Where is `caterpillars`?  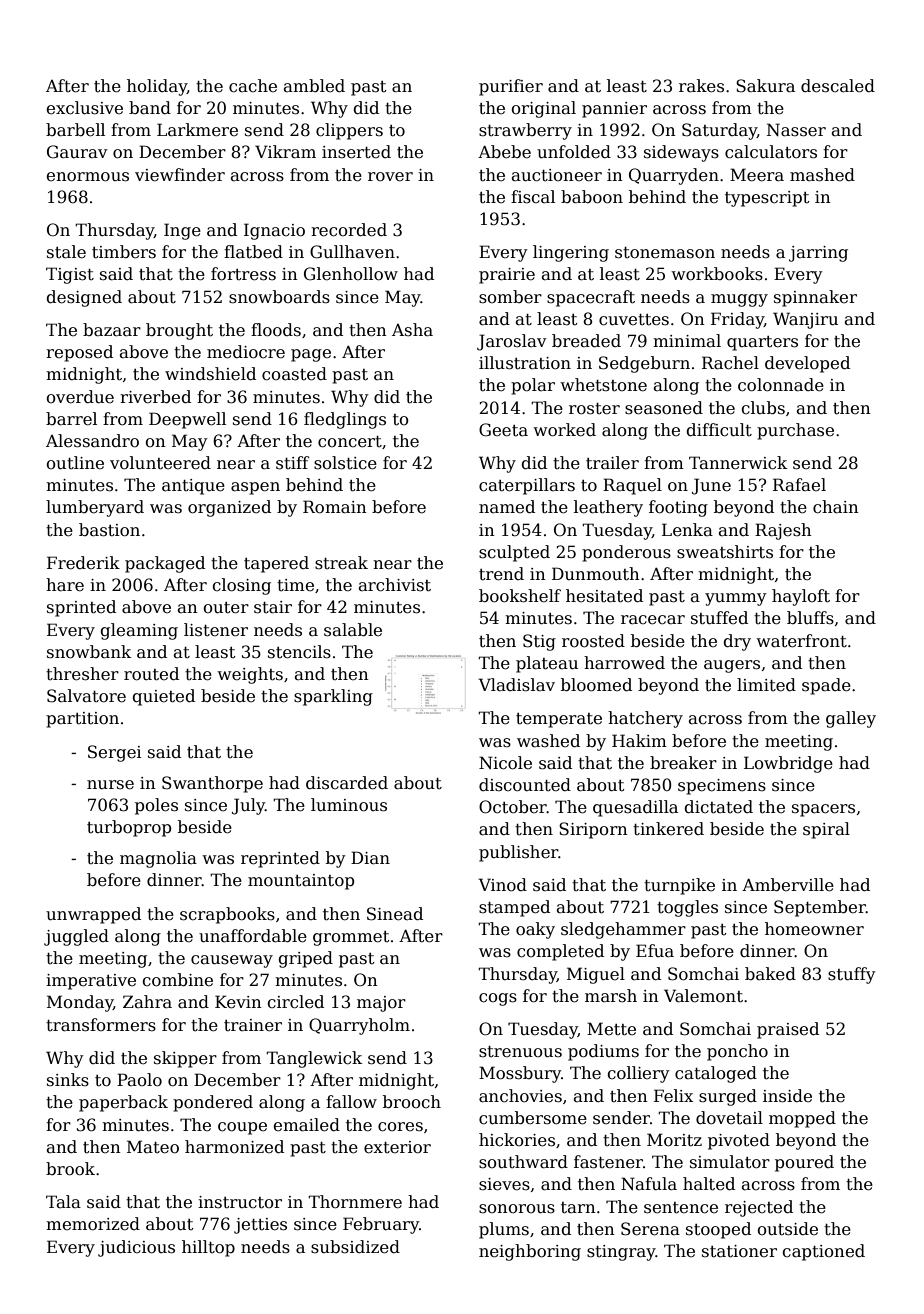 caterpillars is located at coordinates (527, 486).
